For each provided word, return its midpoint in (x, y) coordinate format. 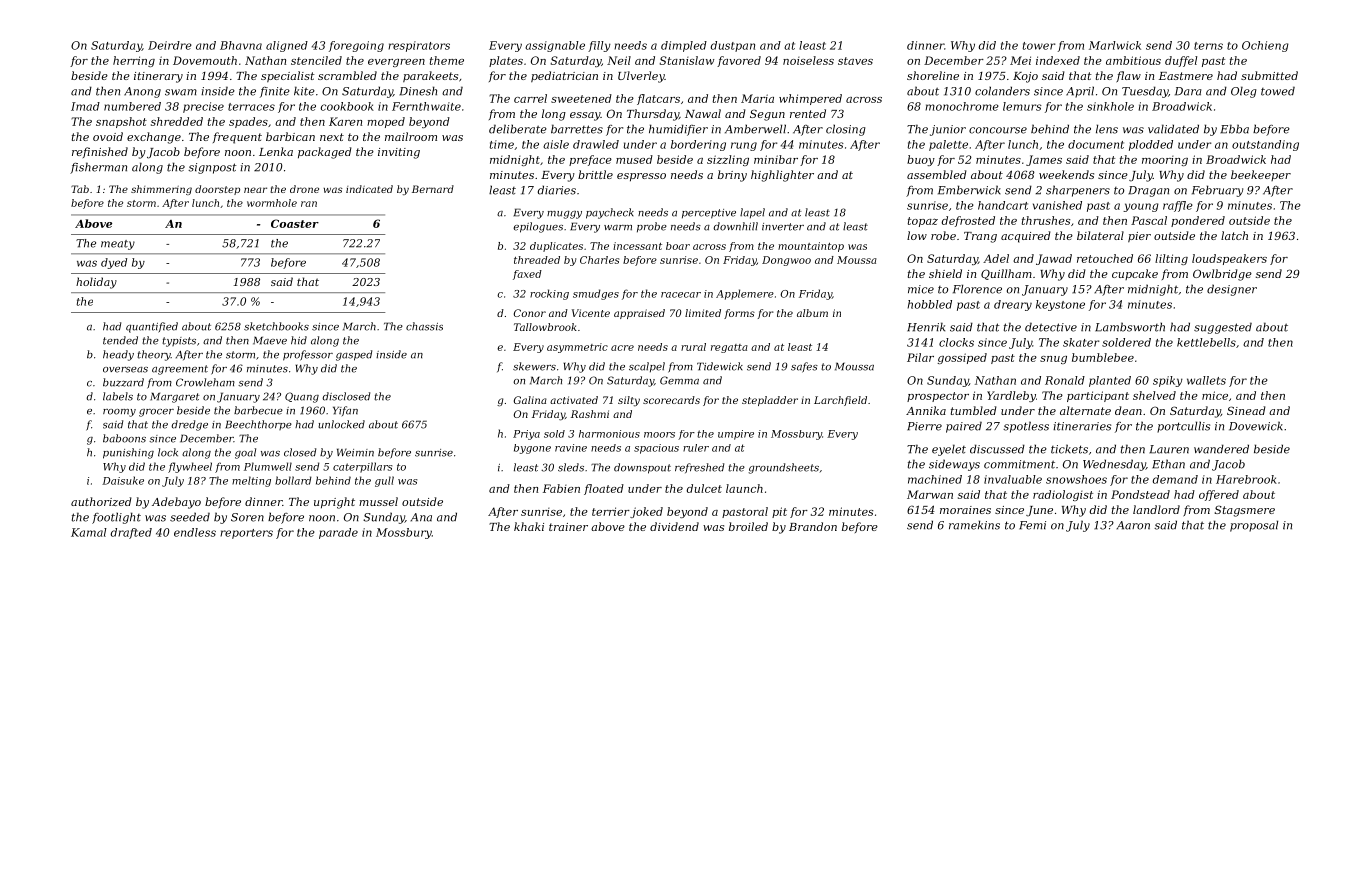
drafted (131, 533)
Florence (977, 289)
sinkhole (1110, 106)
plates (506, 61)
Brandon (813, 526)
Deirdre (170, 45)
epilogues (538, 227)
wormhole (272, 203)
